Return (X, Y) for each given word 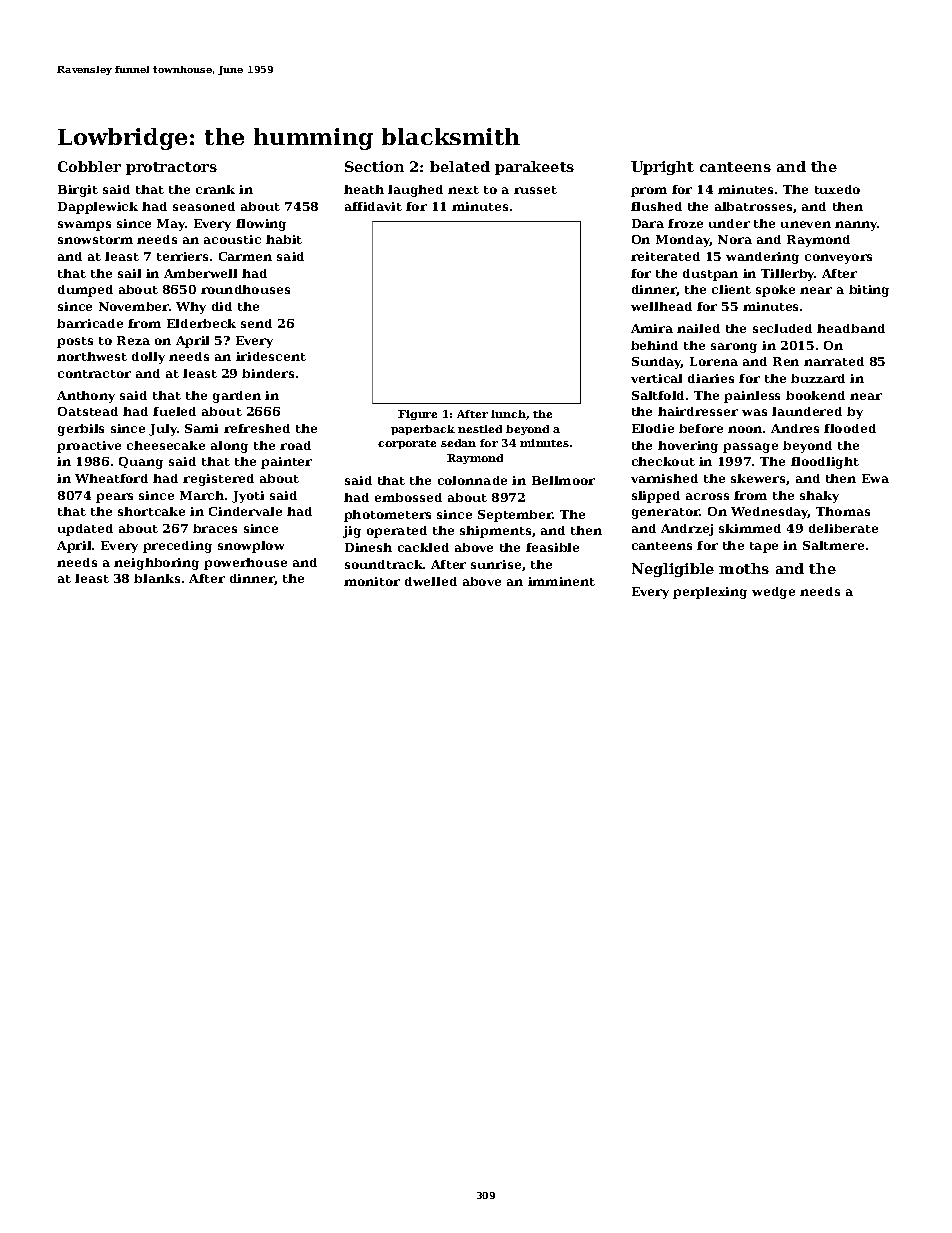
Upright (662, 168)
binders (268, 373)
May (171, 225)
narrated (834, 361)
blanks (157, 578)
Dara (648, 223)
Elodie (653, 428)
